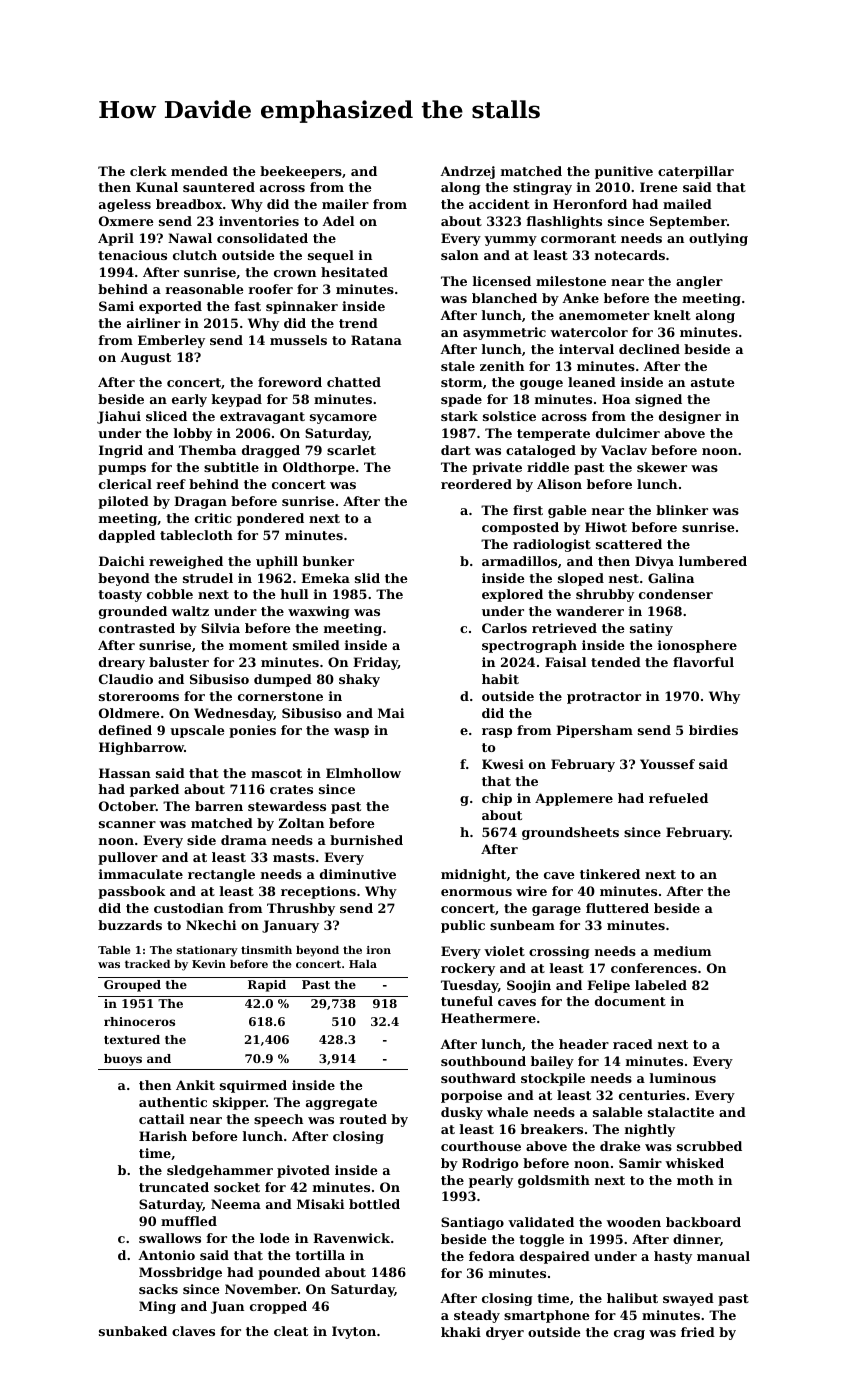 The width and height of the screenshot is (849, 1400). I want to click on refueled, so click(678, 798).
